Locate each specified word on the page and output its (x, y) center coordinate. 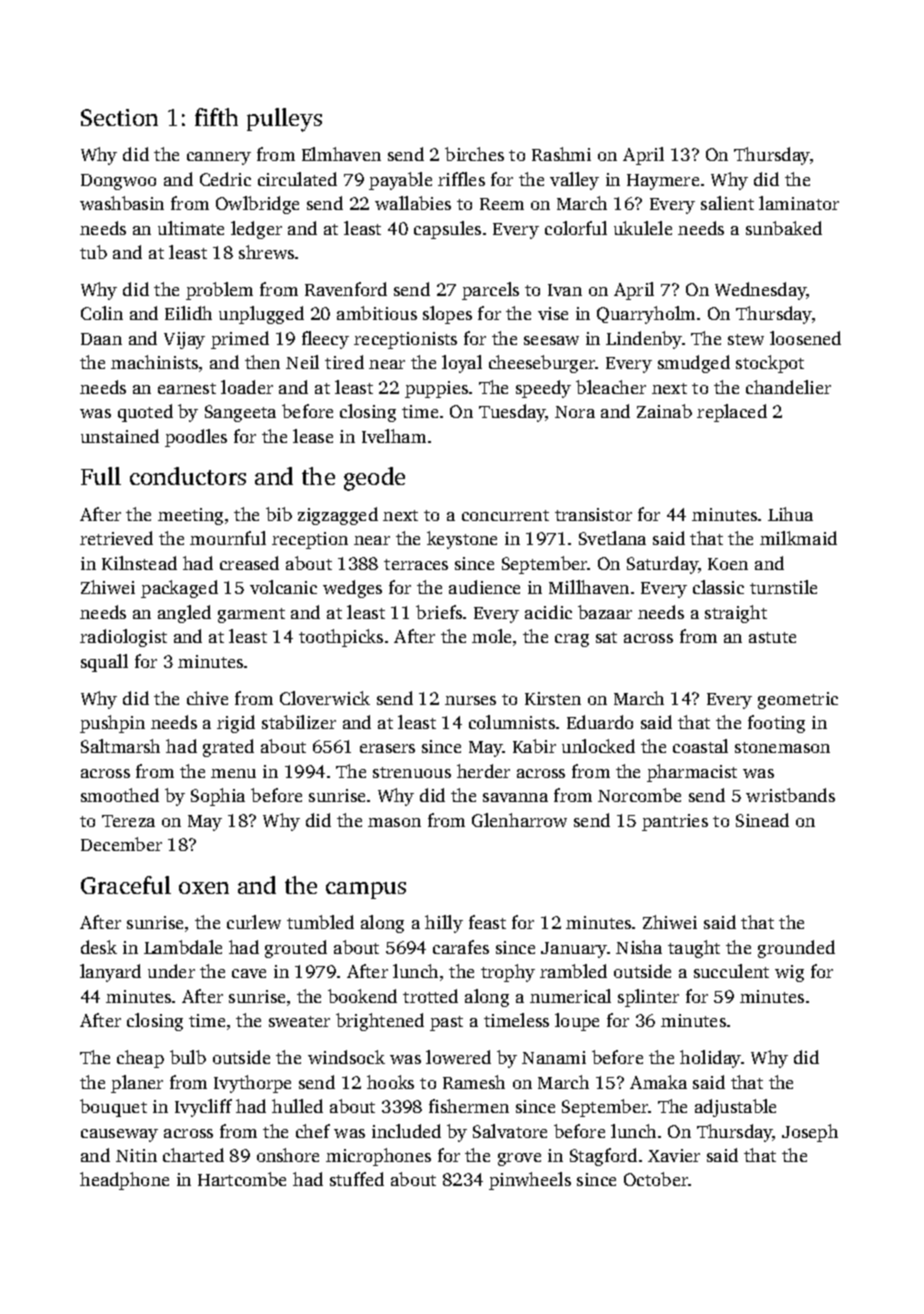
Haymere (663, 182)
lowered (458, 1057)
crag (572, 640)
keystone (462, 540)
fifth (216, 117)
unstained (120, 436)
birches (474, 154)
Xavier (674, 1155)
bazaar (605, 612)
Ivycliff (203, 1108)
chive (207, 698)
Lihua (790, 514)
